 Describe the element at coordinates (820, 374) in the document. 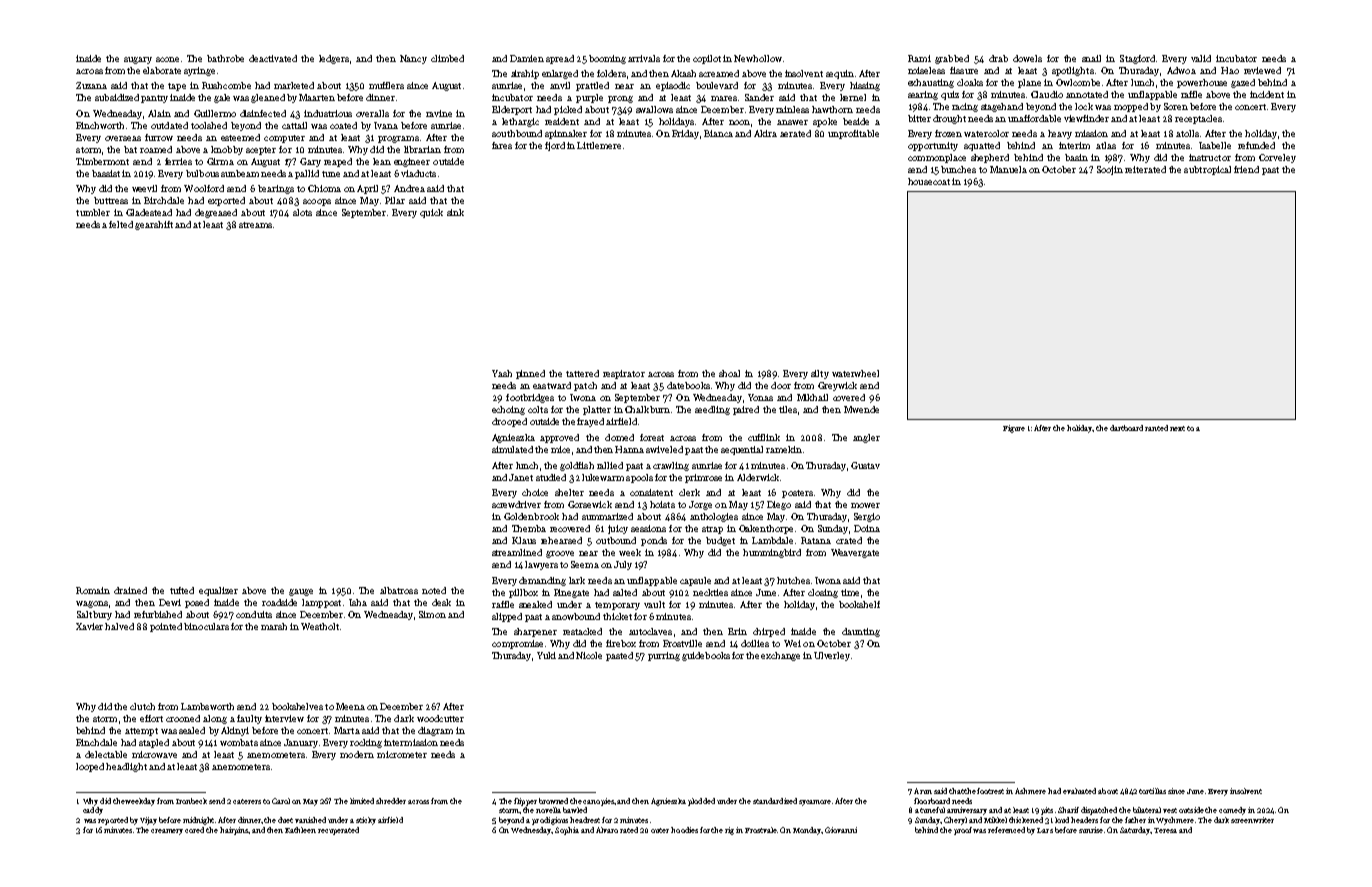

I see `silty` at that location.
